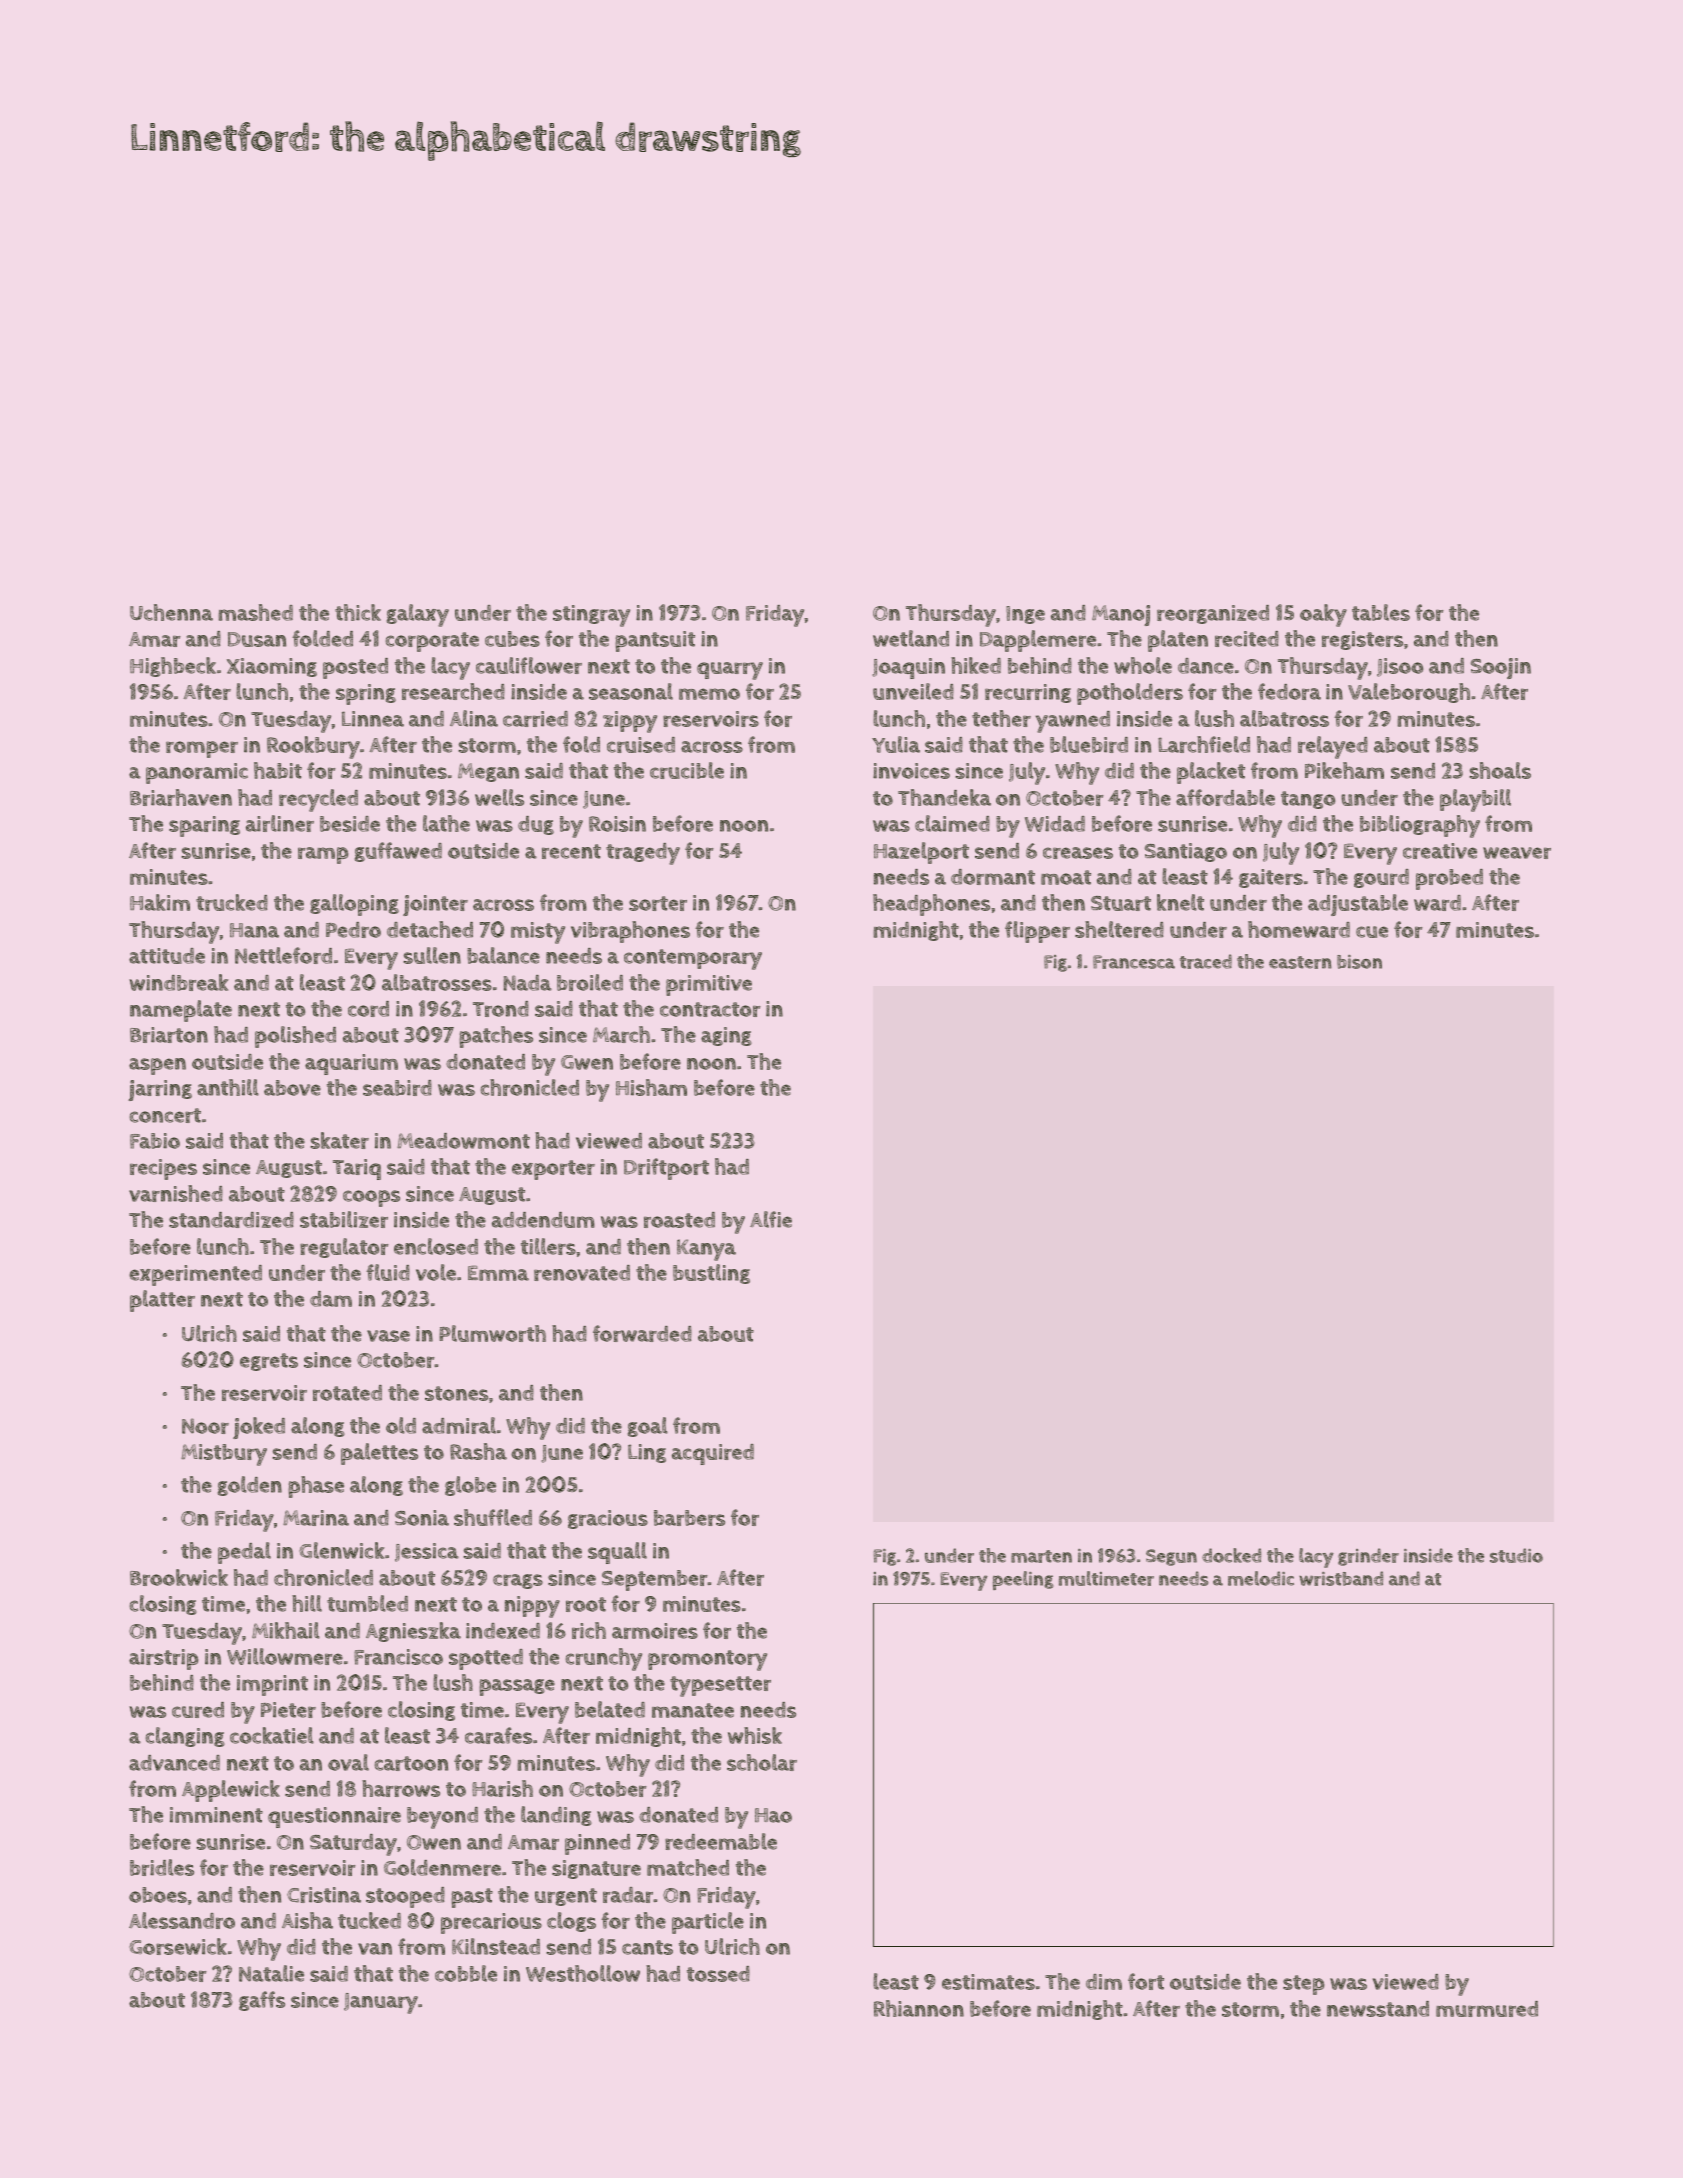 The image size is (1683, 2178). What do you see at coordinates (919, 2008) in the screenshot?
I see `Rhiannon` at bounding box center [919, 2008].
